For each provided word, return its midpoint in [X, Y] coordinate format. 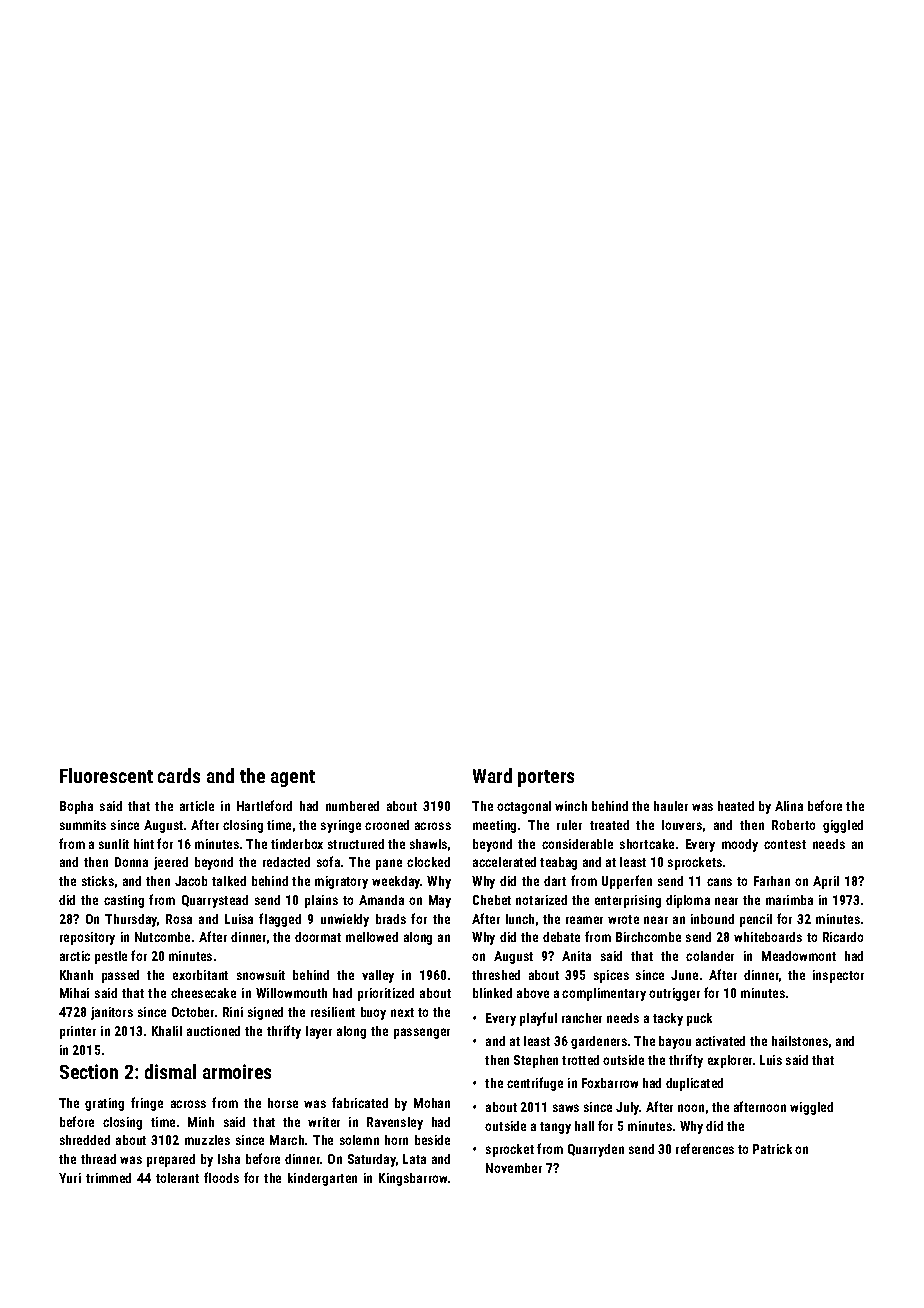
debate [561, 937]
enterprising [628, 901]
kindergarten [322, 1179]
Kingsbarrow [413, 1179]
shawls [428, 844]
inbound [712, 919]
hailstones [800, 1041]
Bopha [76, 807]
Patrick [772, 1149]
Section [89, 1071]
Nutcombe [162, 937]
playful [538, 1019]
